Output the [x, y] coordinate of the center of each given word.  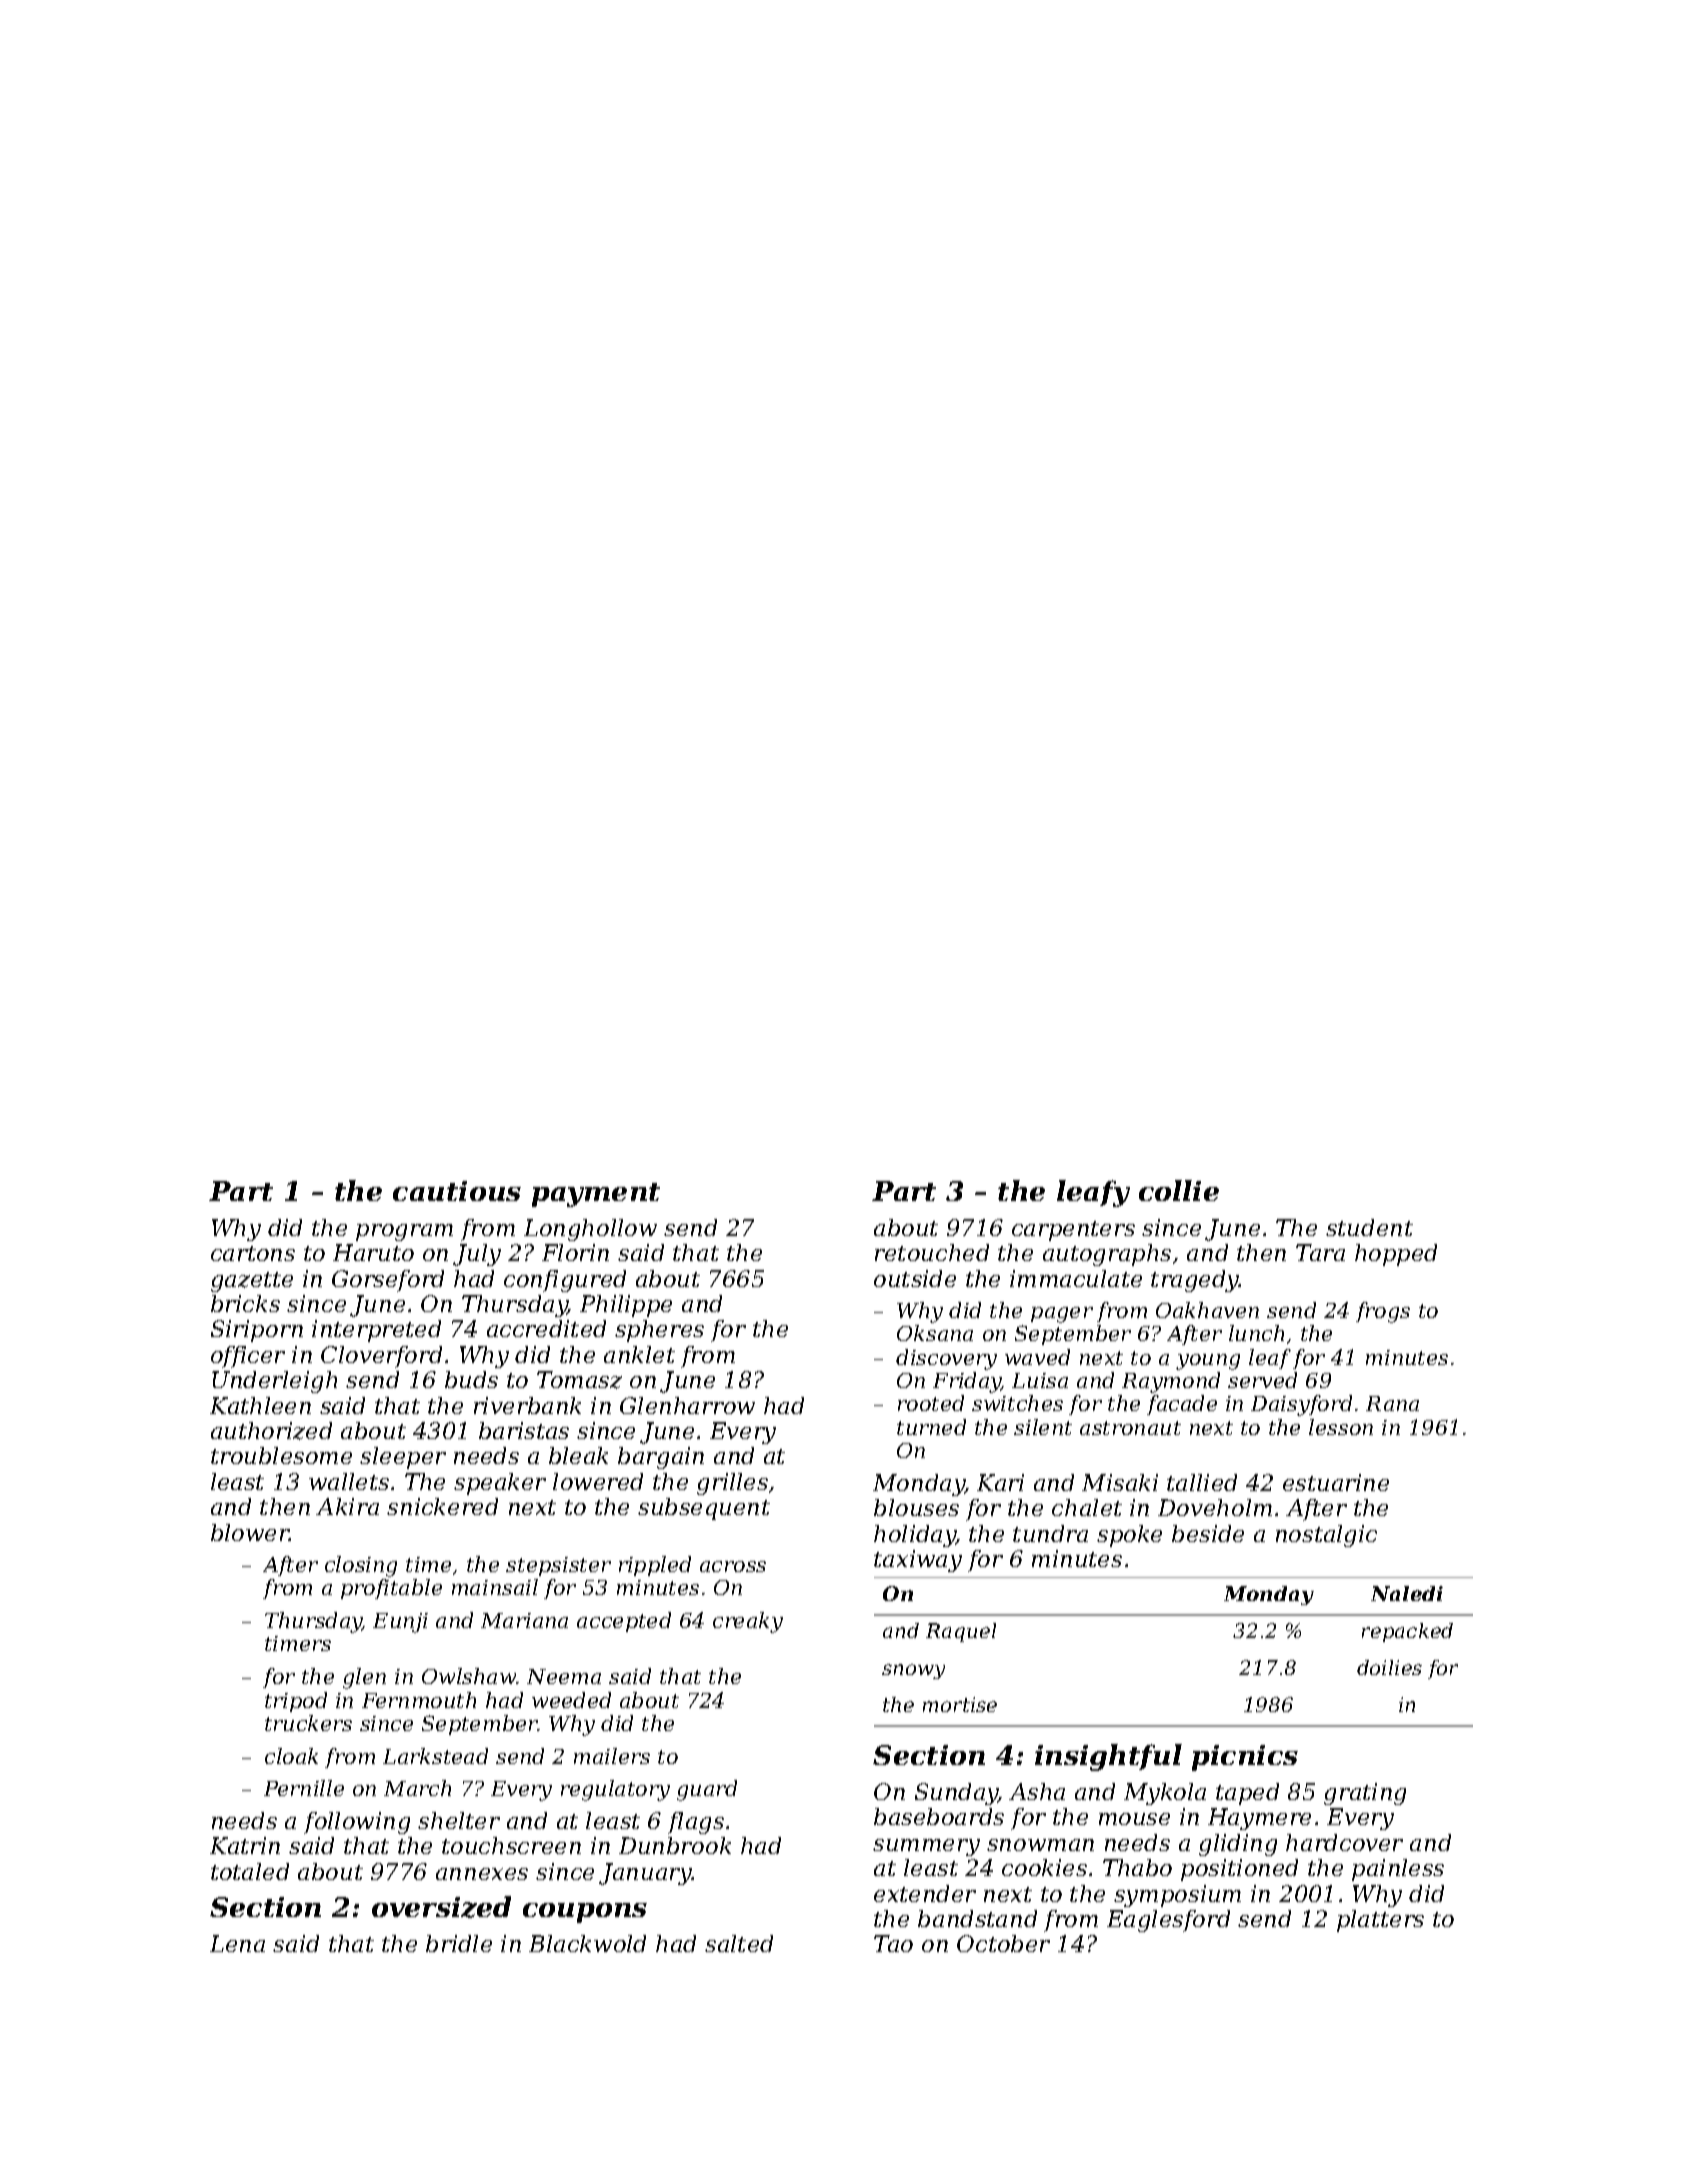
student [1369, 1227]
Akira [347, 1506]
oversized [441, 1907]
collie [1179, 1190]
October [1003, 1943]
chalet [1087, 1507]
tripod [296, 1702]
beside [1208, 1533]
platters [1380, 1921]
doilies [1389, 1667]
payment [596, 1195]
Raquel [961, 1632]
